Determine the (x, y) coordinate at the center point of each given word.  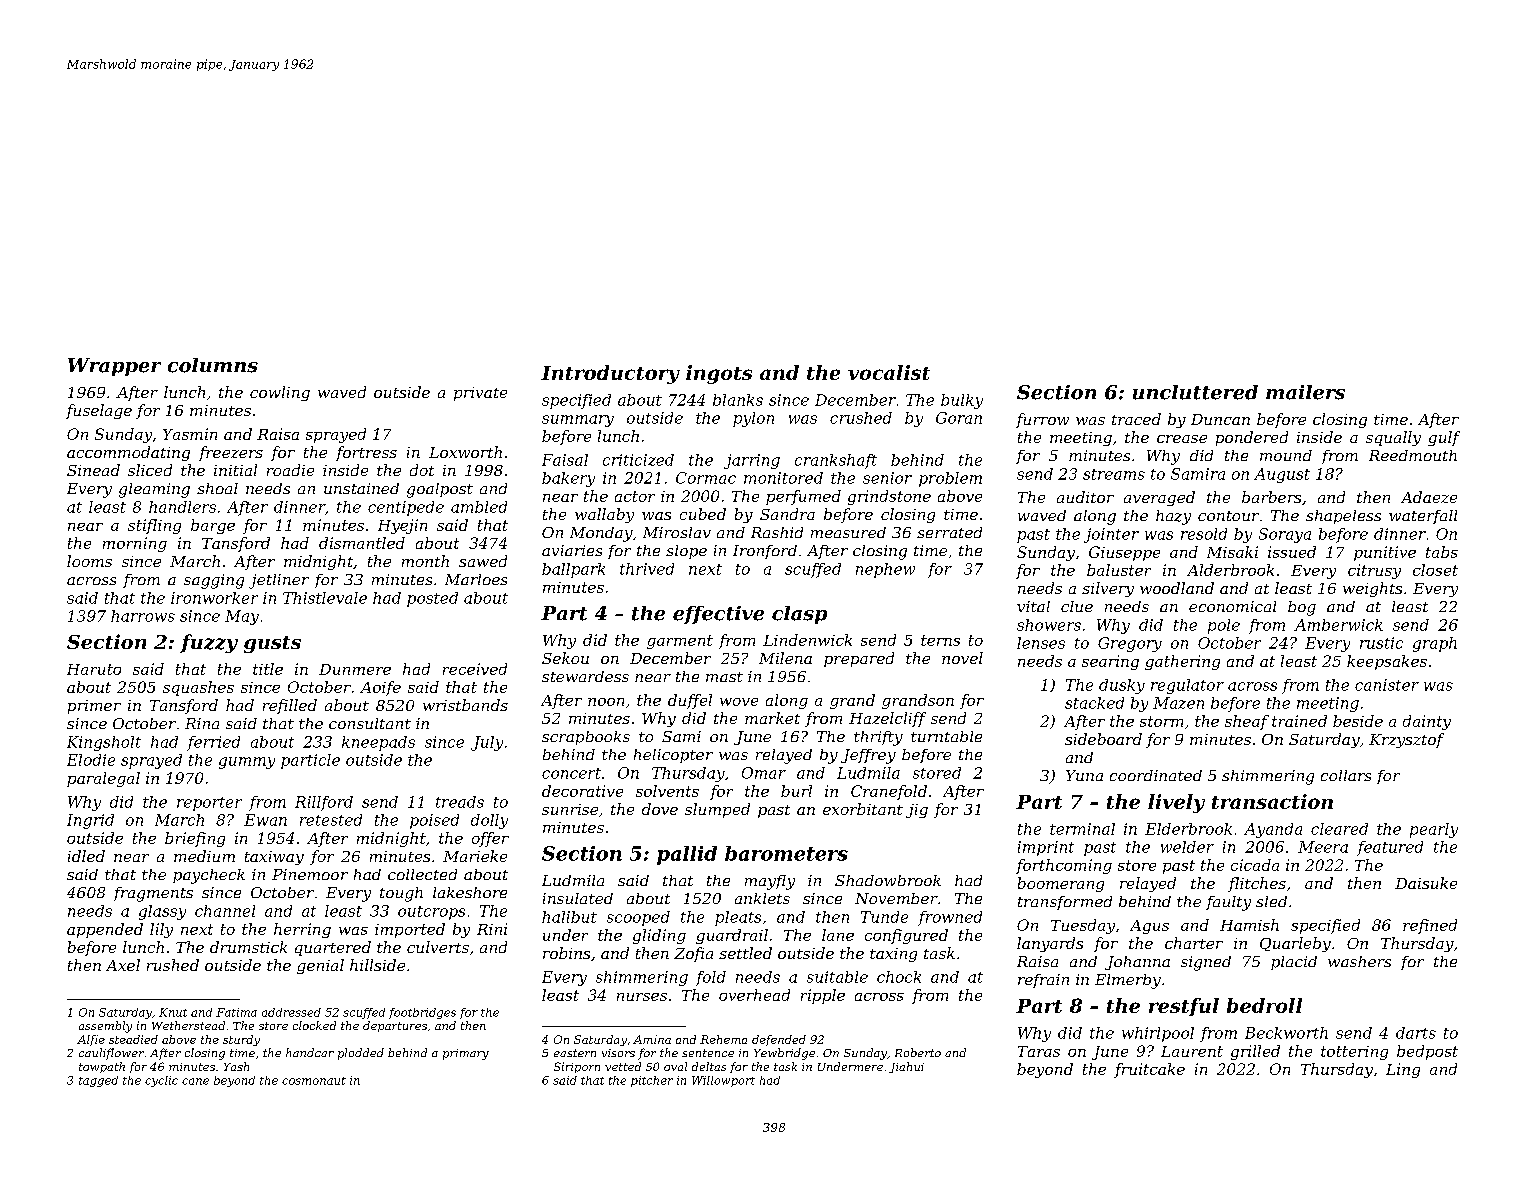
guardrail (732, 936)
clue (1077, 606)
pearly (1434, 830)
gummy (247, 763)
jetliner (279, 581)
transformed (1065, 903)
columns (213, 365)
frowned (950, 918)
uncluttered (1195, 392)
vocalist (889, 372)
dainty (1427, 722)
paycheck (209, 876)
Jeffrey (868, 756)
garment (680, 642)
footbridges (422, 1013)
